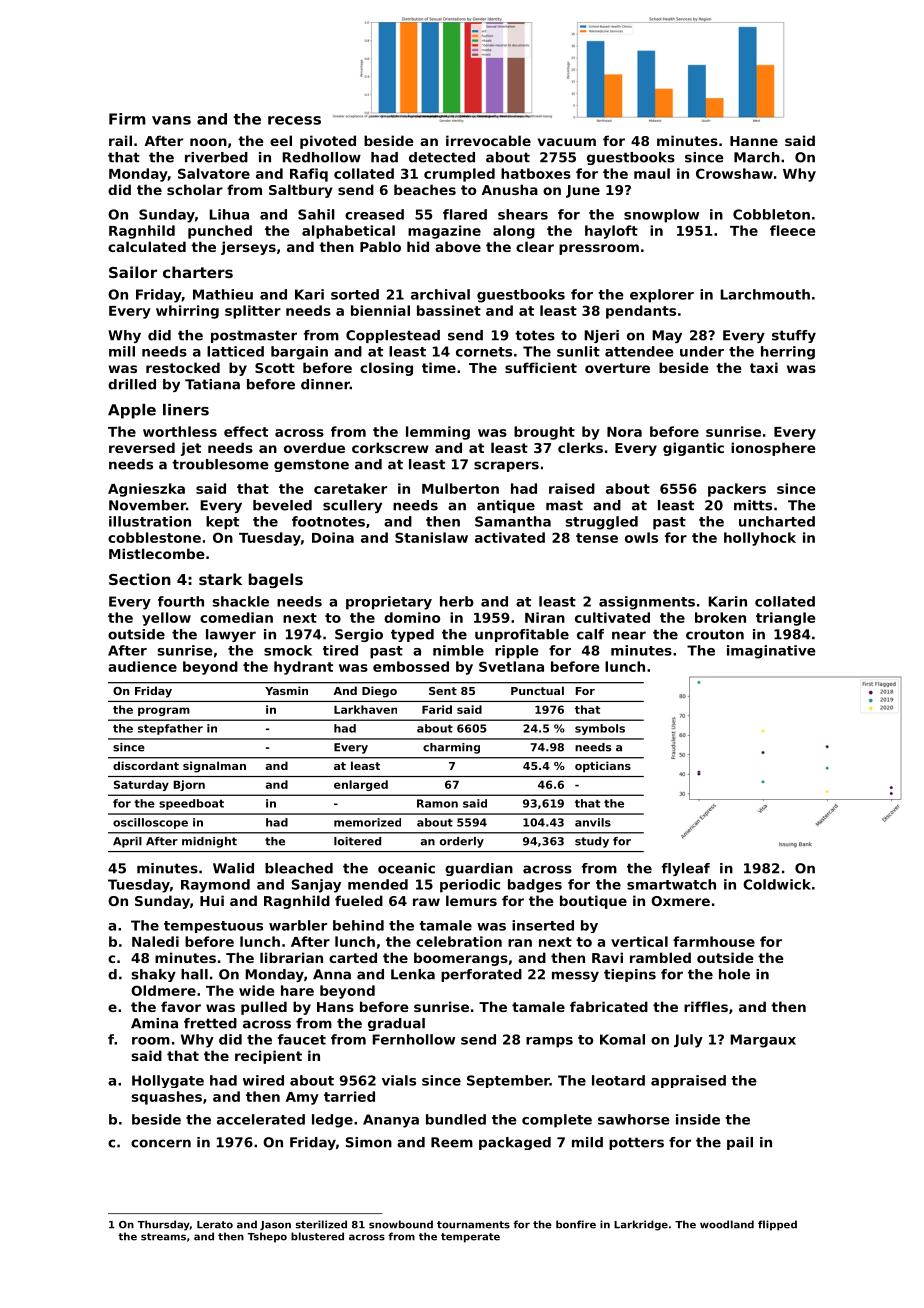 The height and width of the screenshot is (1308, 924). I want to click on streams, so click(163, 1237).
